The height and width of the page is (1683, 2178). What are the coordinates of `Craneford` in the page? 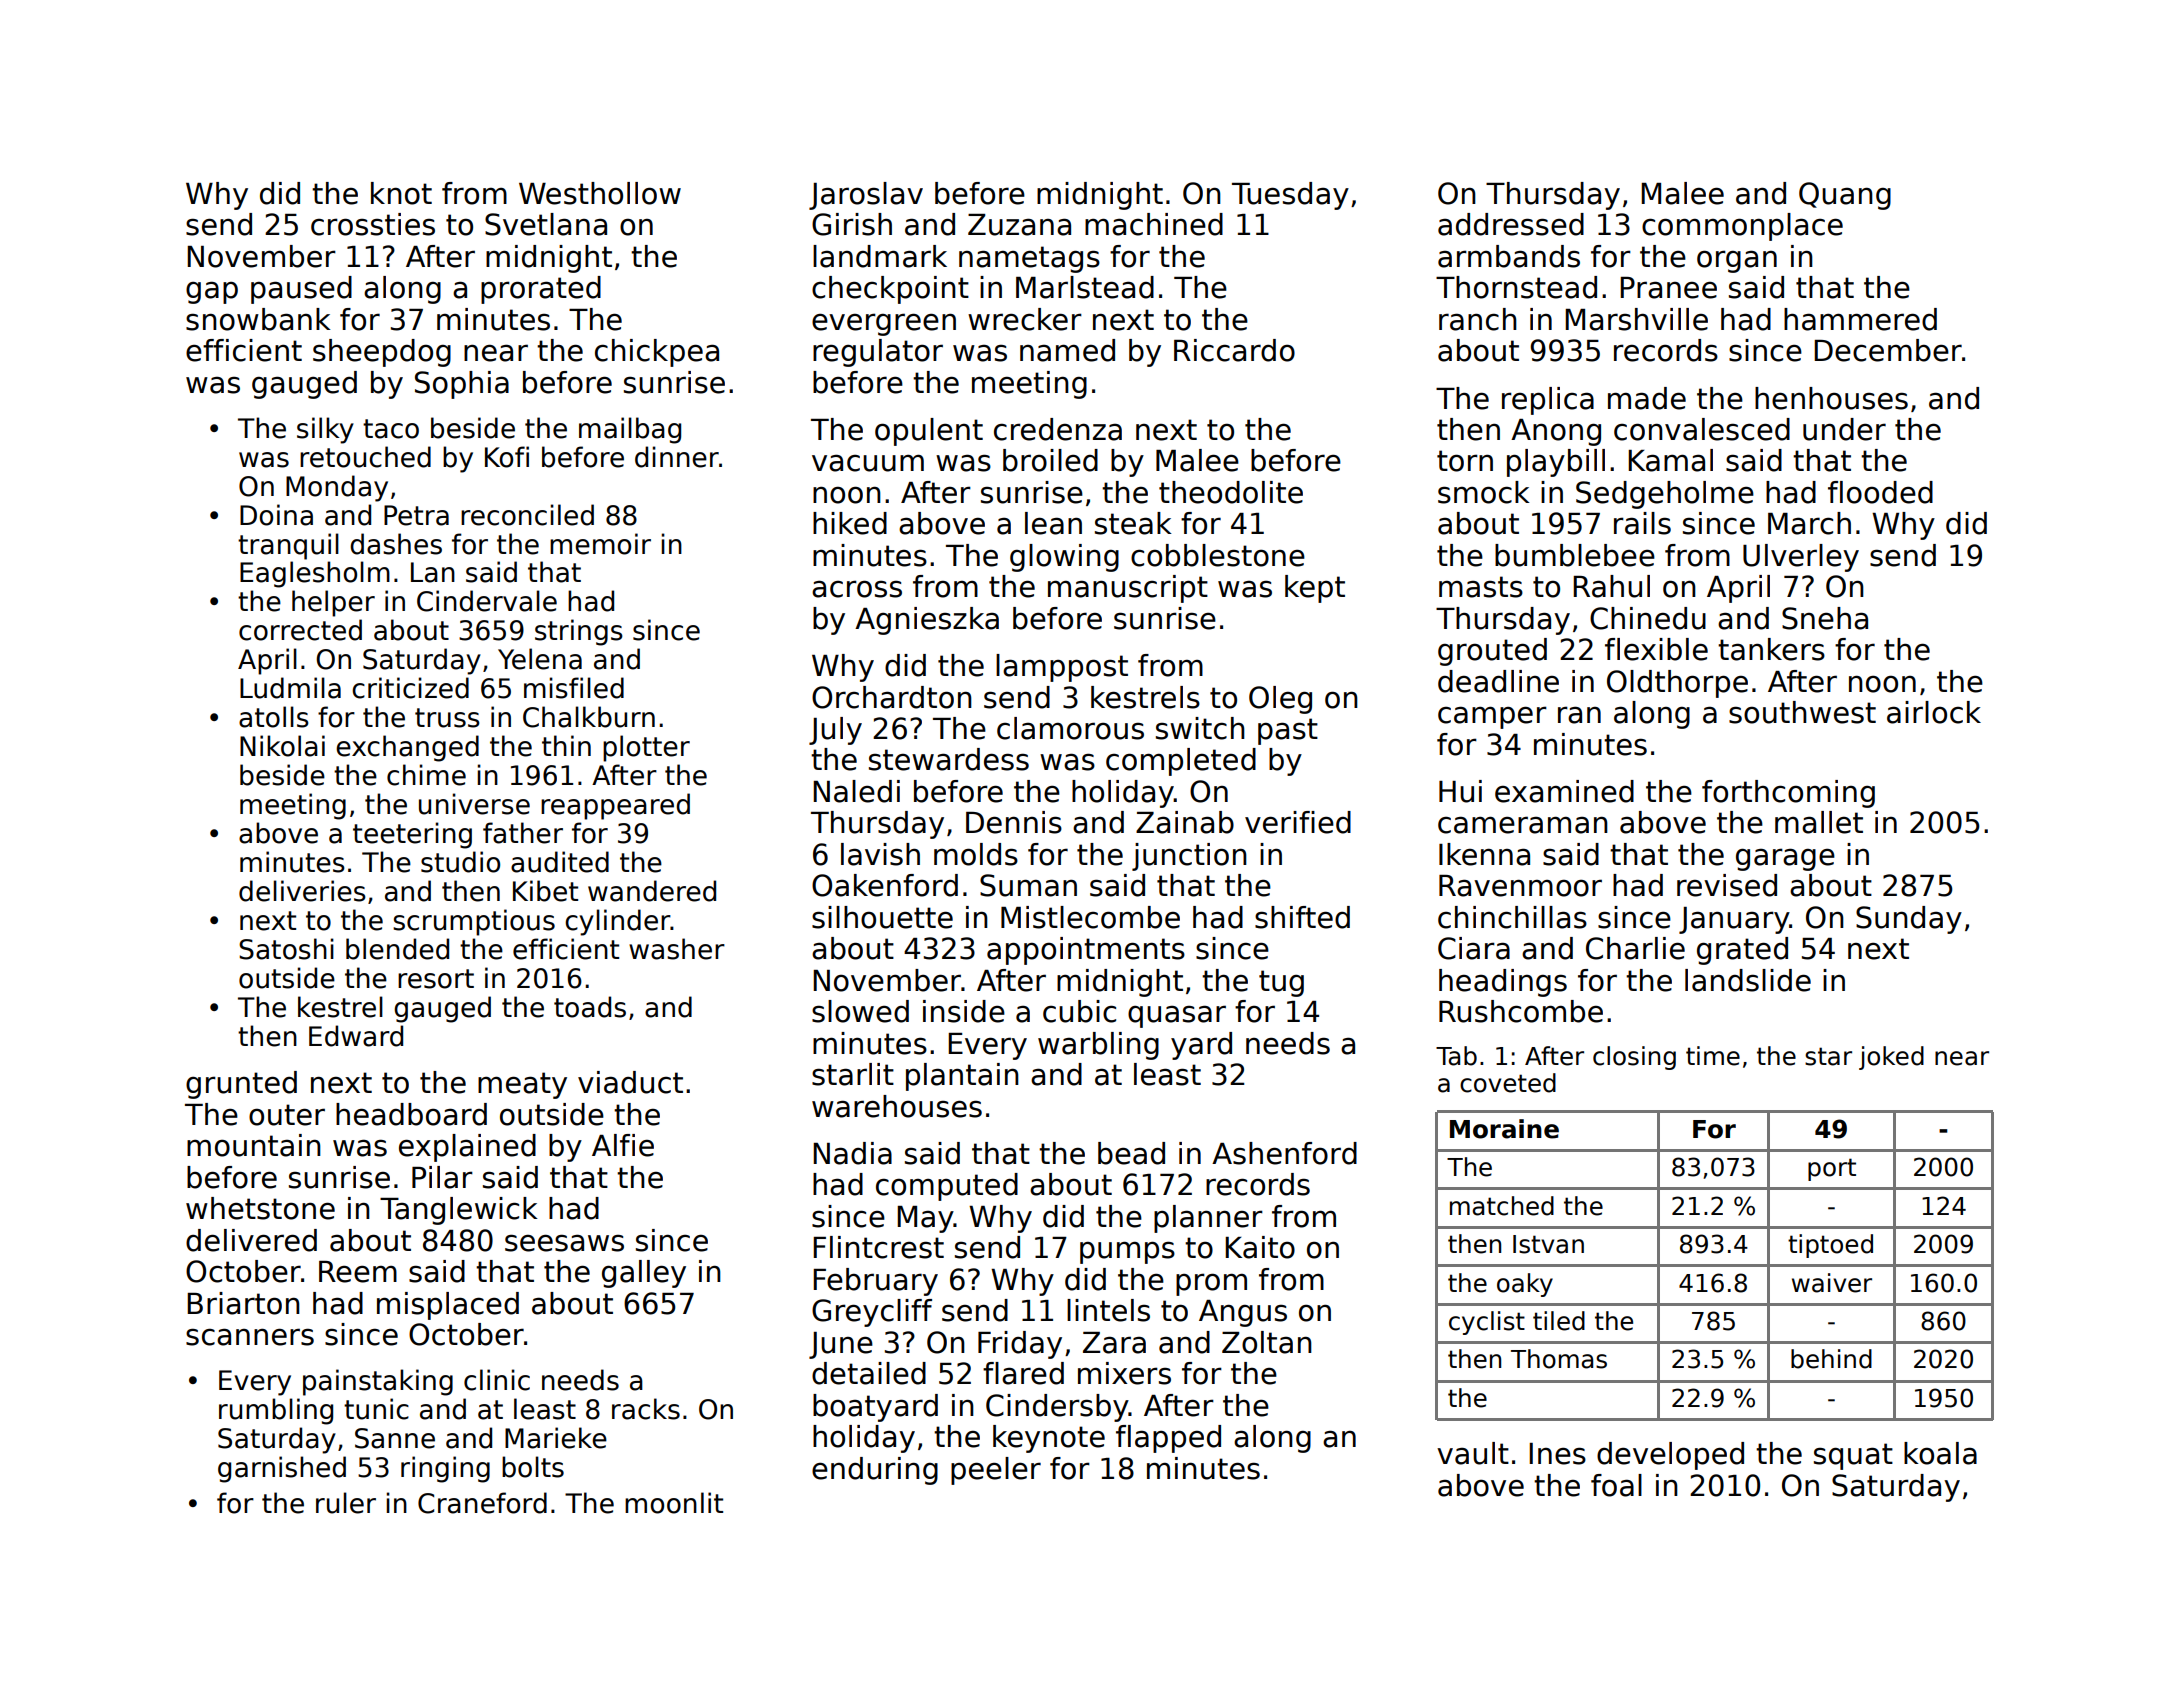 It's located at (482, 1503).
